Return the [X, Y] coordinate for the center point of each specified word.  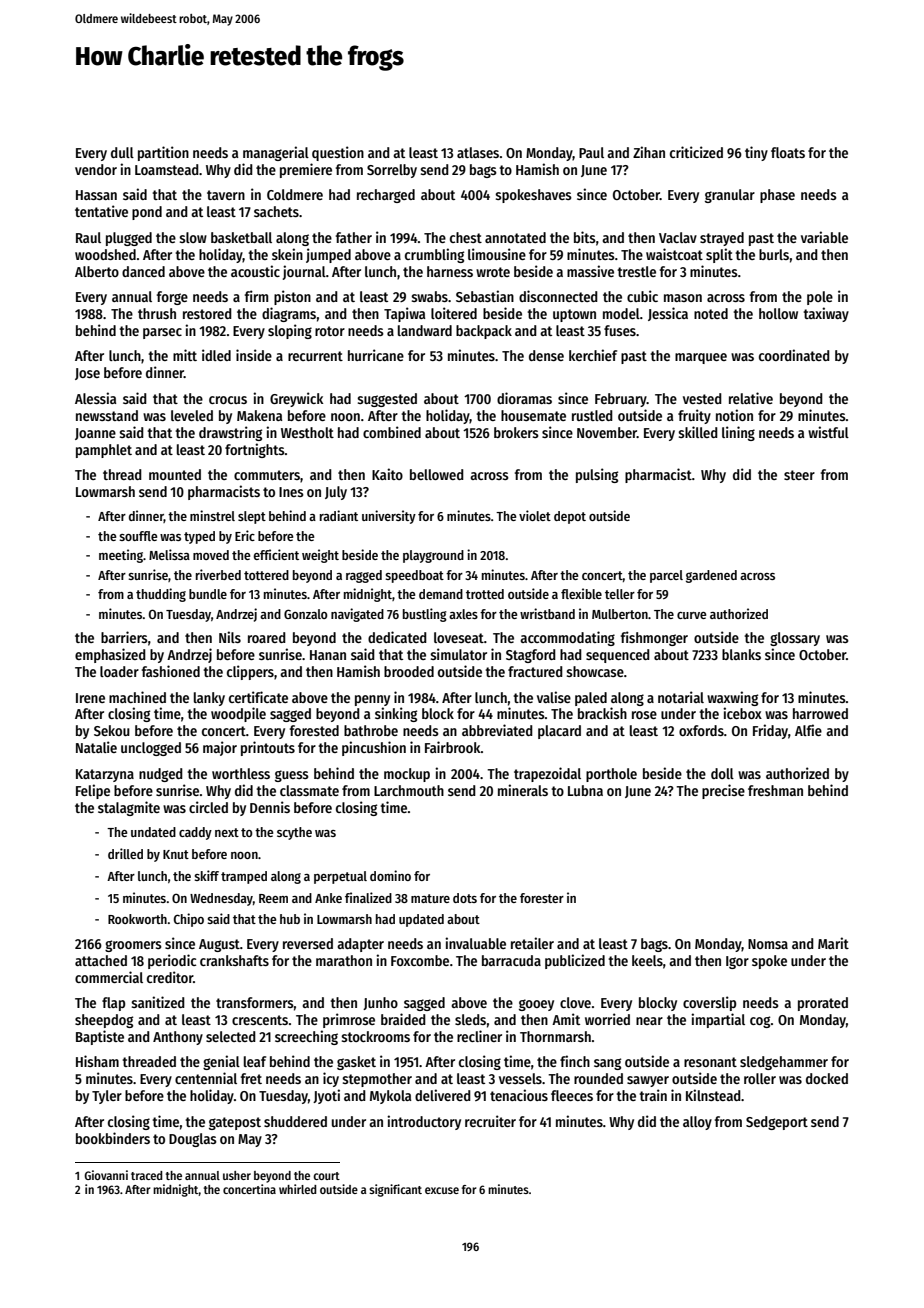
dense [546, 355]
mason [683, 298]
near [649, 1021]
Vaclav [678, 237]
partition [163, 153]
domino [390, 875]
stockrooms [375, 1036]
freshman [775, 790]
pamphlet [104, 451]
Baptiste [100, 1037]
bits [585, 237]
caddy [195, 833]
